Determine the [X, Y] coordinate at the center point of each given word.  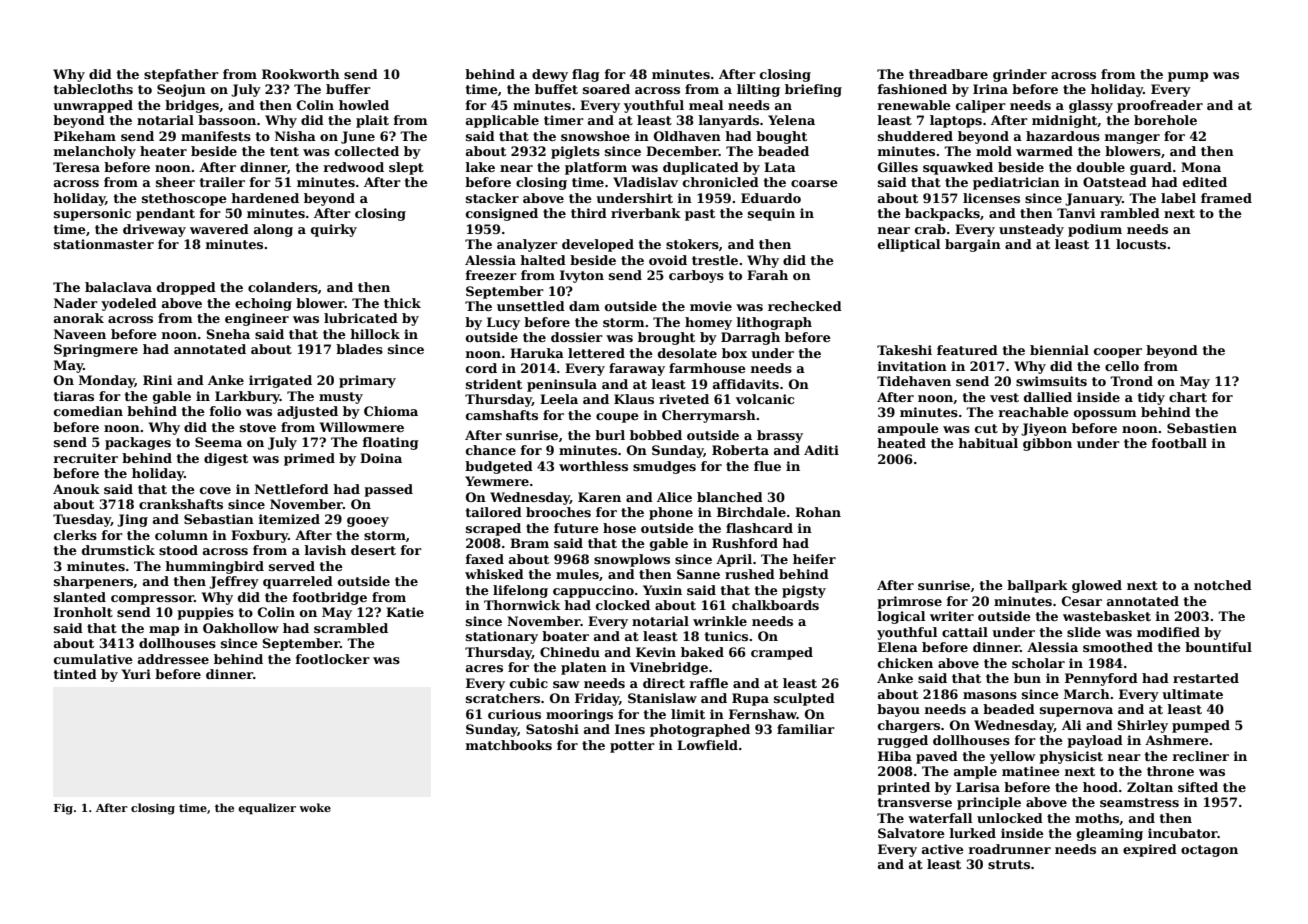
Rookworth [301, 74]
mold [994, 151]
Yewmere [497, 481]
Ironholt [83, 612]
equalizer [267, 809]
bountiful [1218, 647]
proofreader [1160, 106]
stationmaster [104, 244]
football [1179, 443]
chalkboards [775, 605]
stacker [492, 198]
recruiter [86, 458]
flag [585, 75]
